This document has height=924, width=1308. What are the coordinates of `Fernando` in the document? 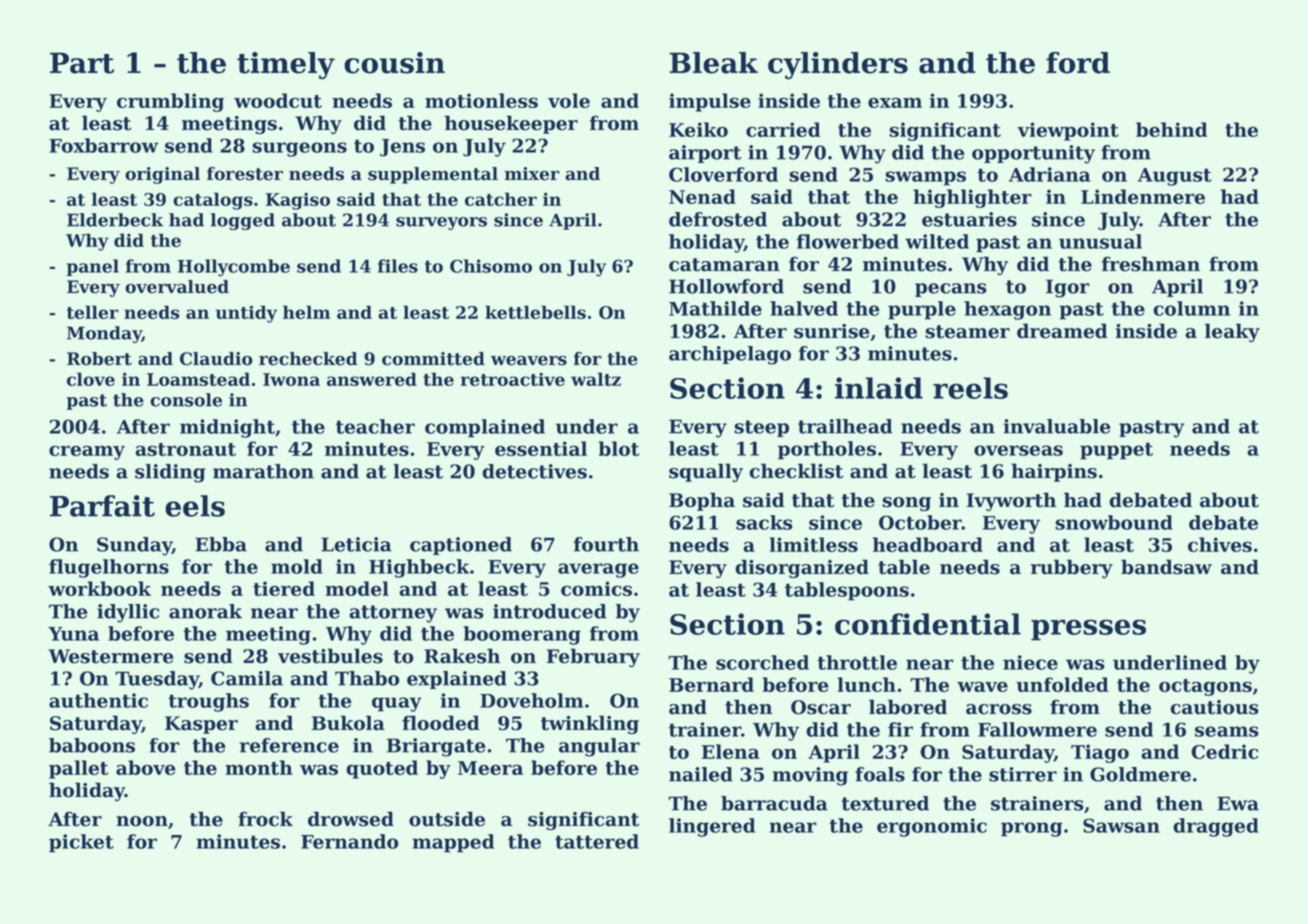 It's located at (350, 841).
